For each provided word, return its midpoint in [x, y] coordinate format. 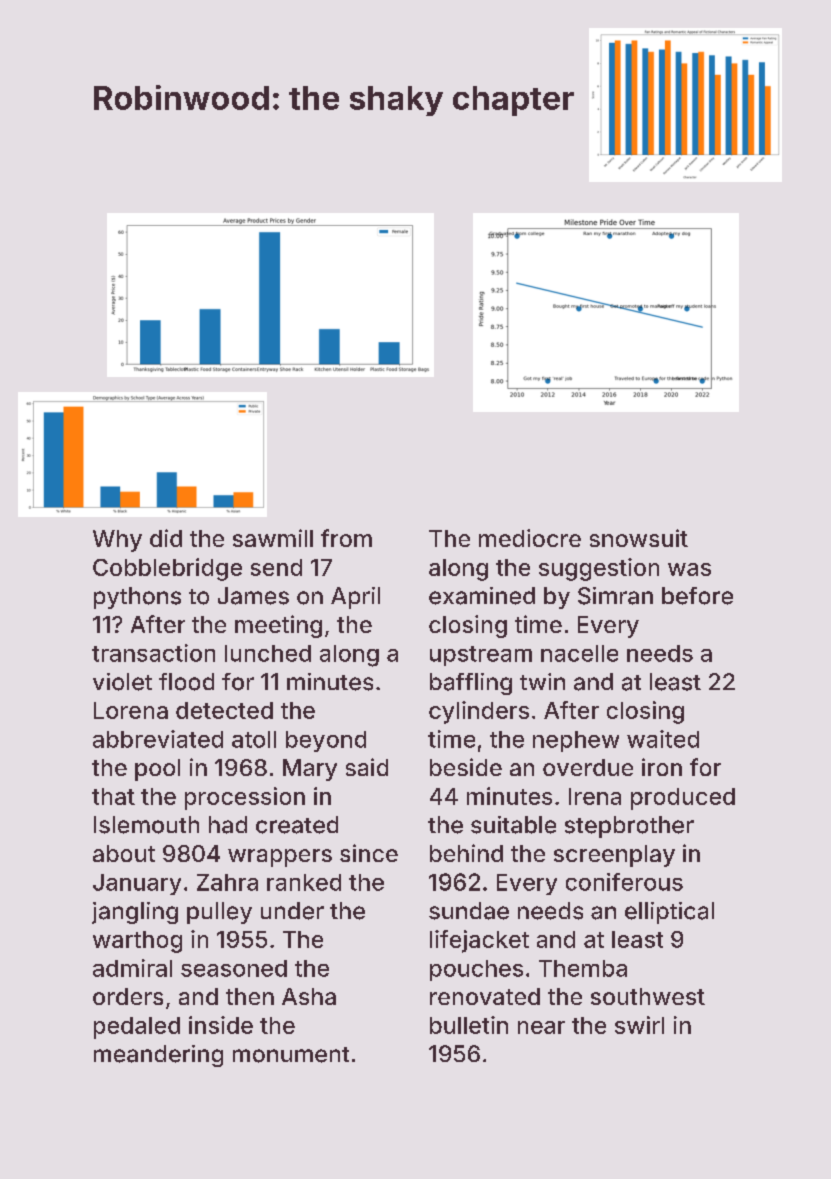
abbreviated [158, 739]
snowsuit [639, 538]
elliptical [669, 913]
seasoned [234, 968]
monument [291, 1055]
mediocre [530, 538]
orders [128, 996]
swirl [639, 1025]
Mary [310, 770]
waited [663, 739]
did [166, 538]
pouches [476, 970]
